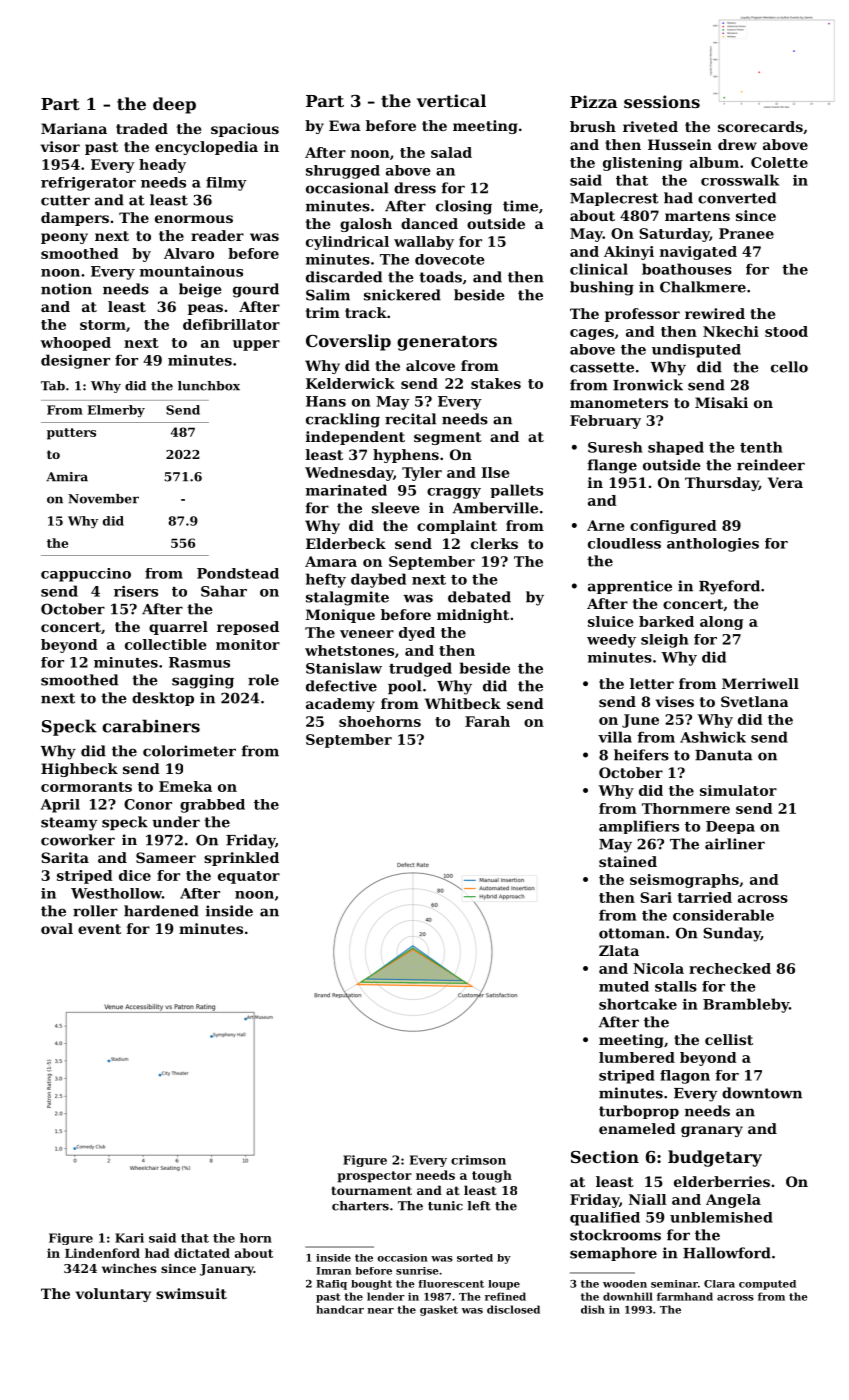 The height and width of the page is (1400, 849). What do you see at coordinates (451, 100) in the page?
I see `vertical` at bounding box center [451, 100].
